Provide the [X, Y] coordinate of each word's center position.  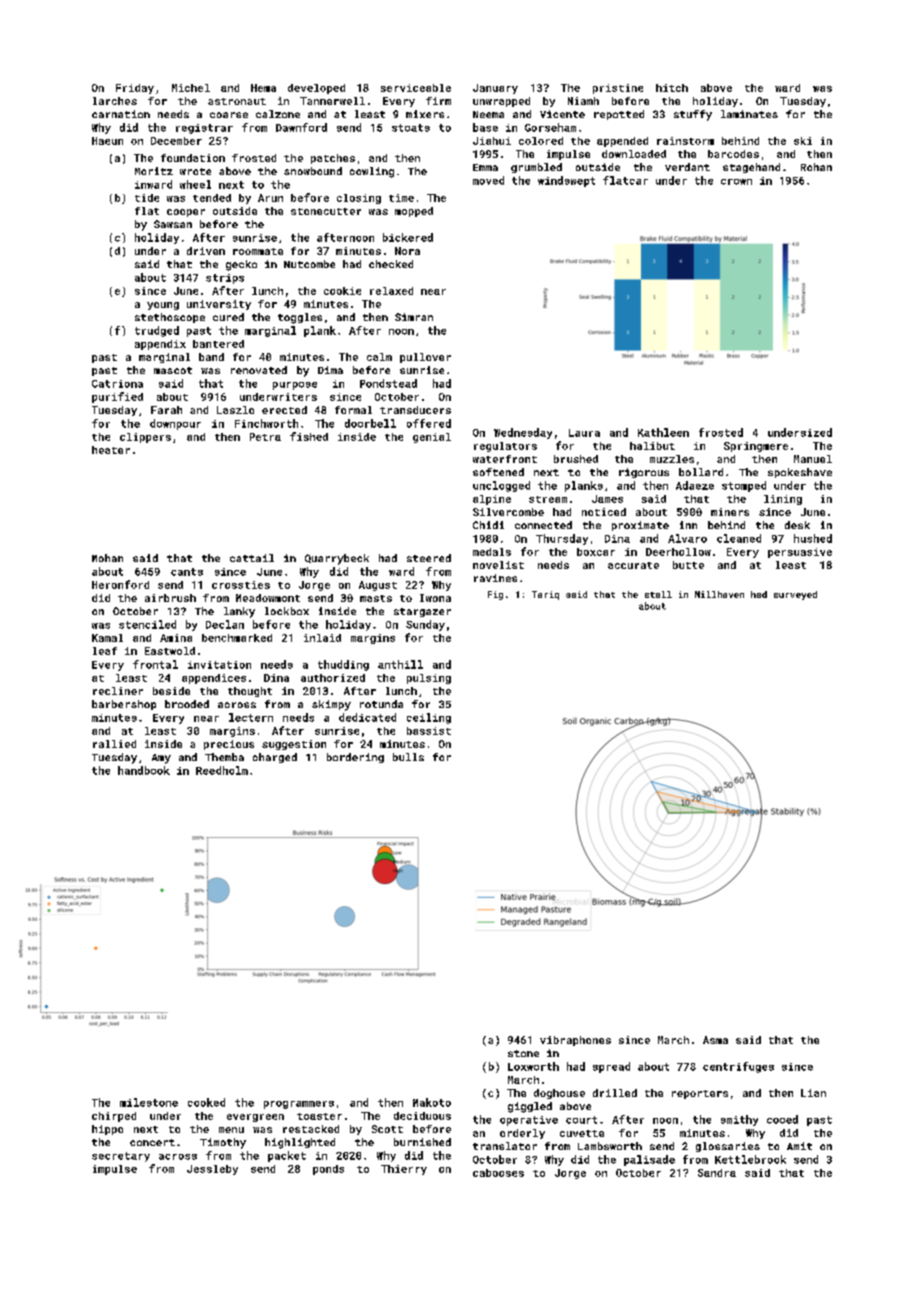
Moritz [154, 171]
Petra [265, 437]
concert [152, 1142]
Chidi [488, 525]
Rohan [816, 167]
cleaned [739, 538]
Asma [715, 1040]
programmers [299, 1105]
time [401, 198]
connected [543, 525]
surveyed [795, 595]
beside [171, 691]
